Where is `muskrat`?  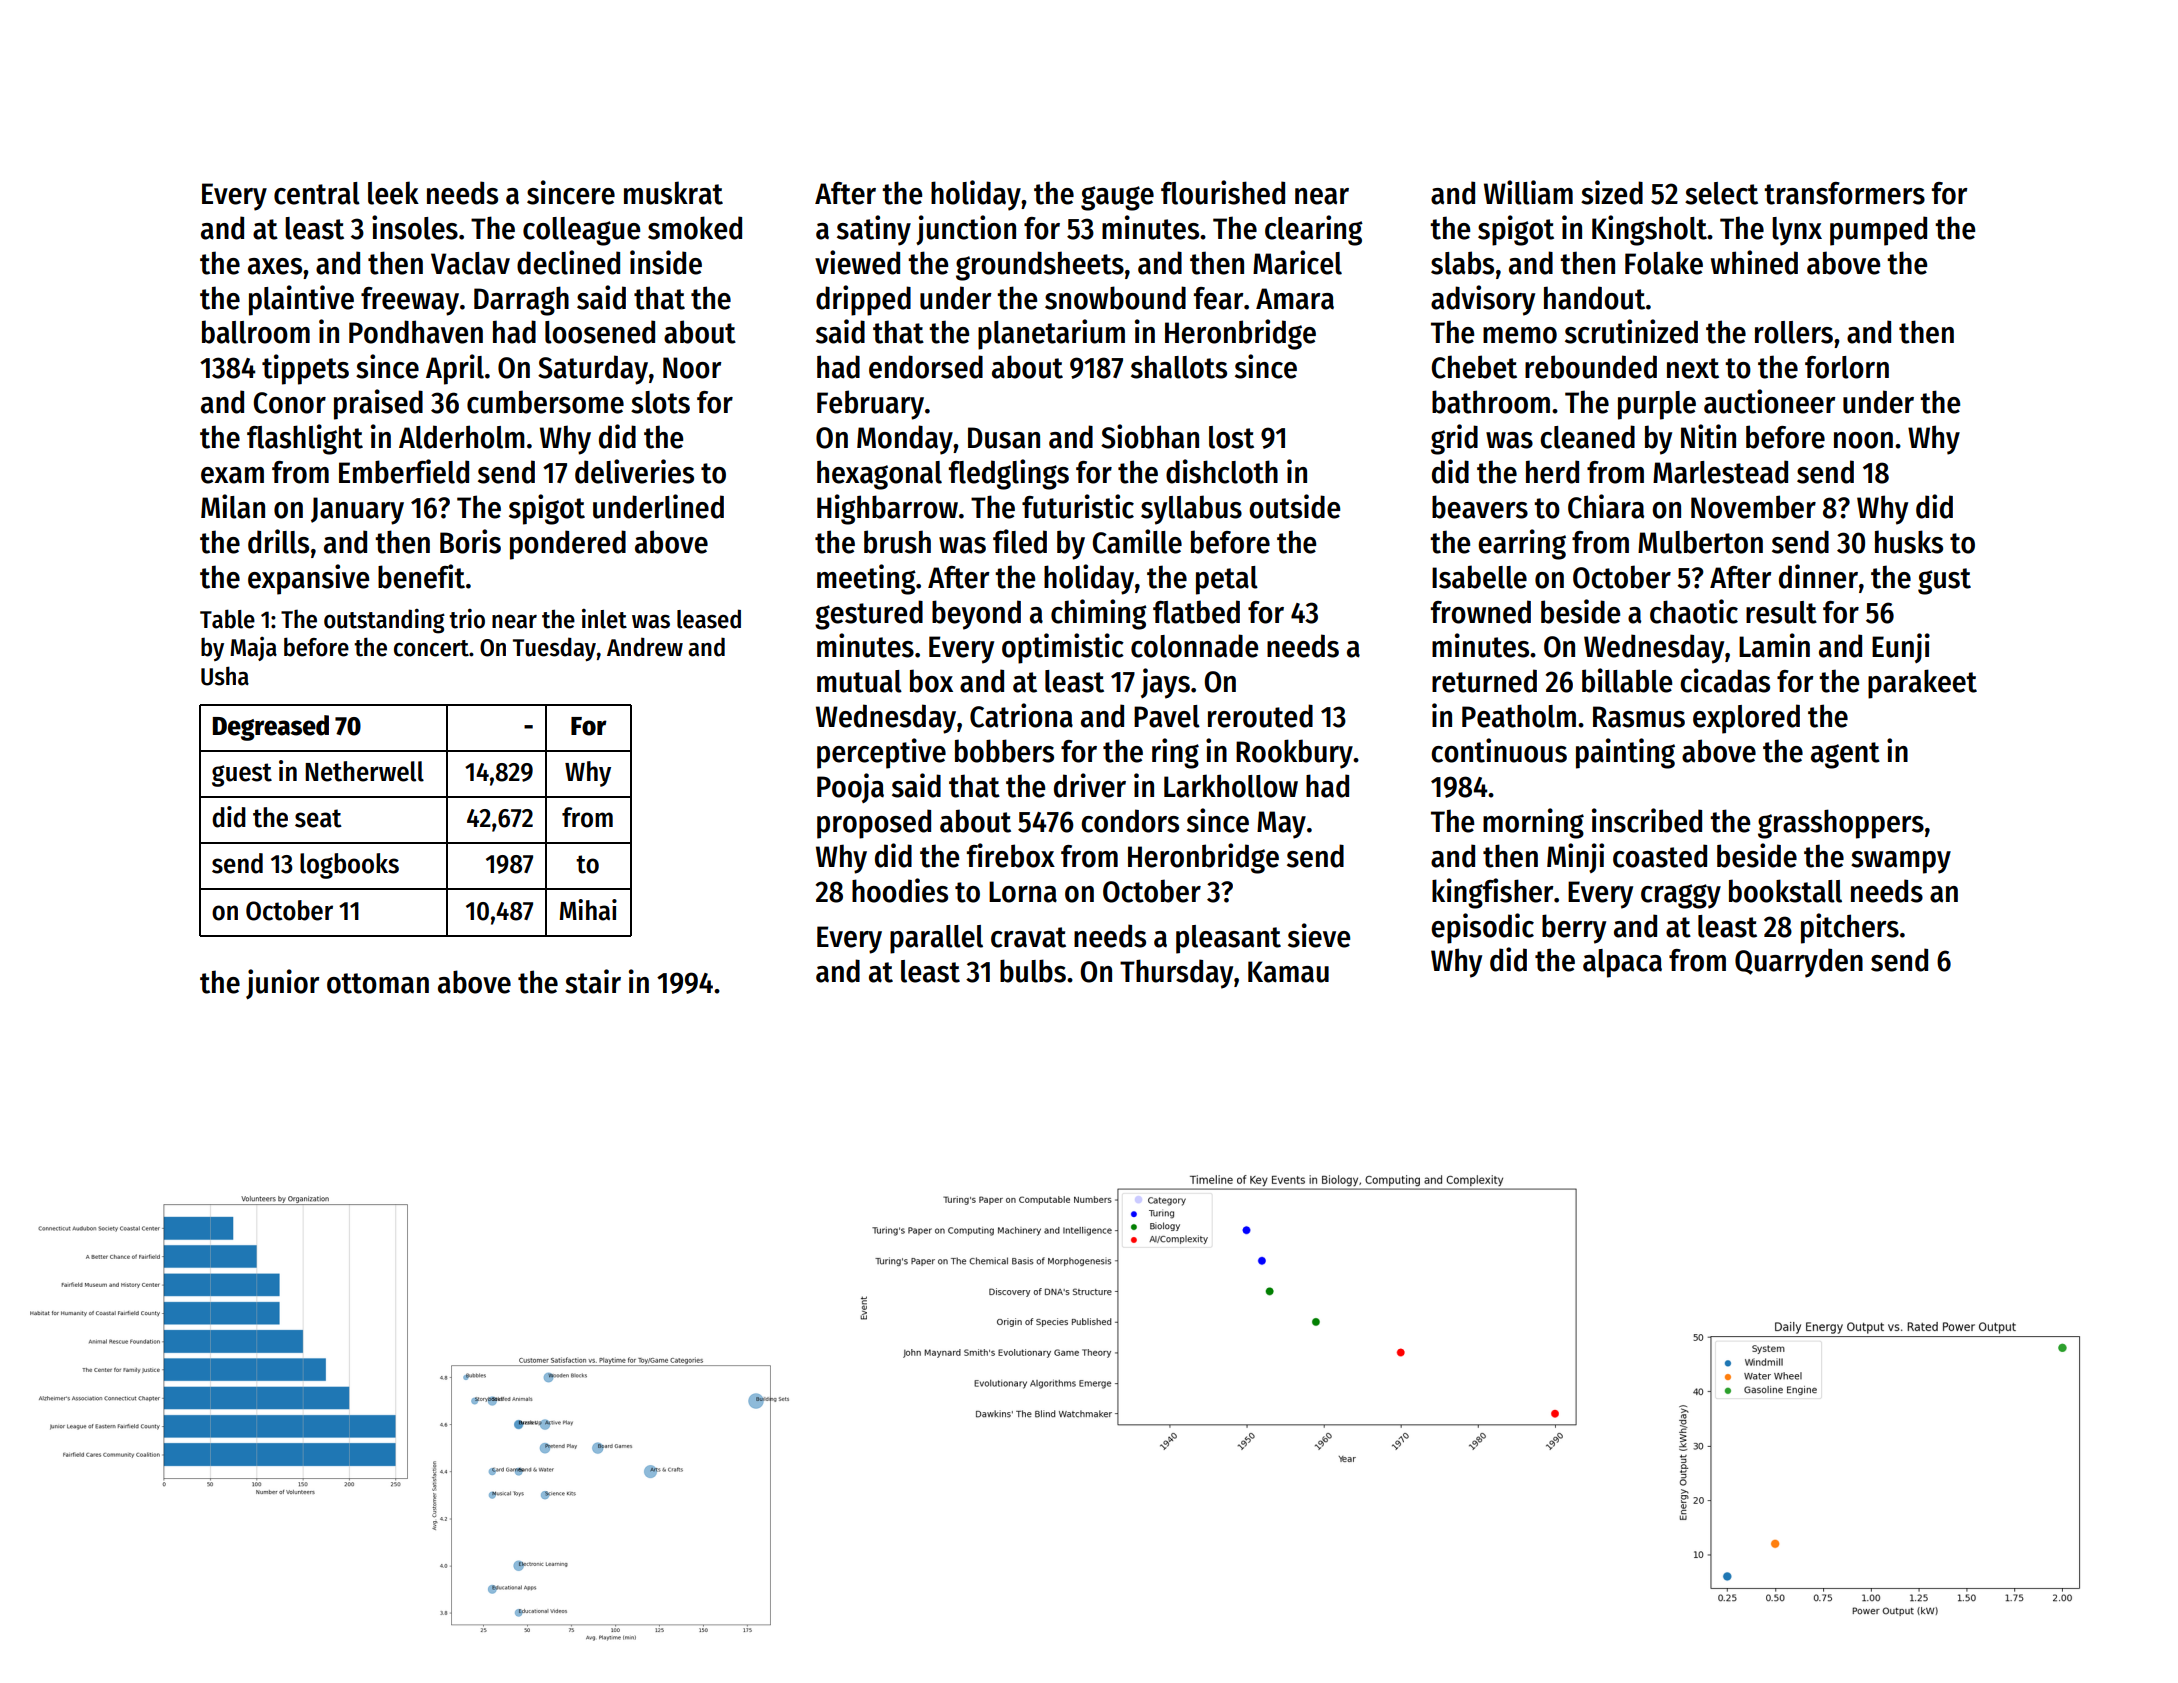 muskrat is located at coordinates (673, 193).
